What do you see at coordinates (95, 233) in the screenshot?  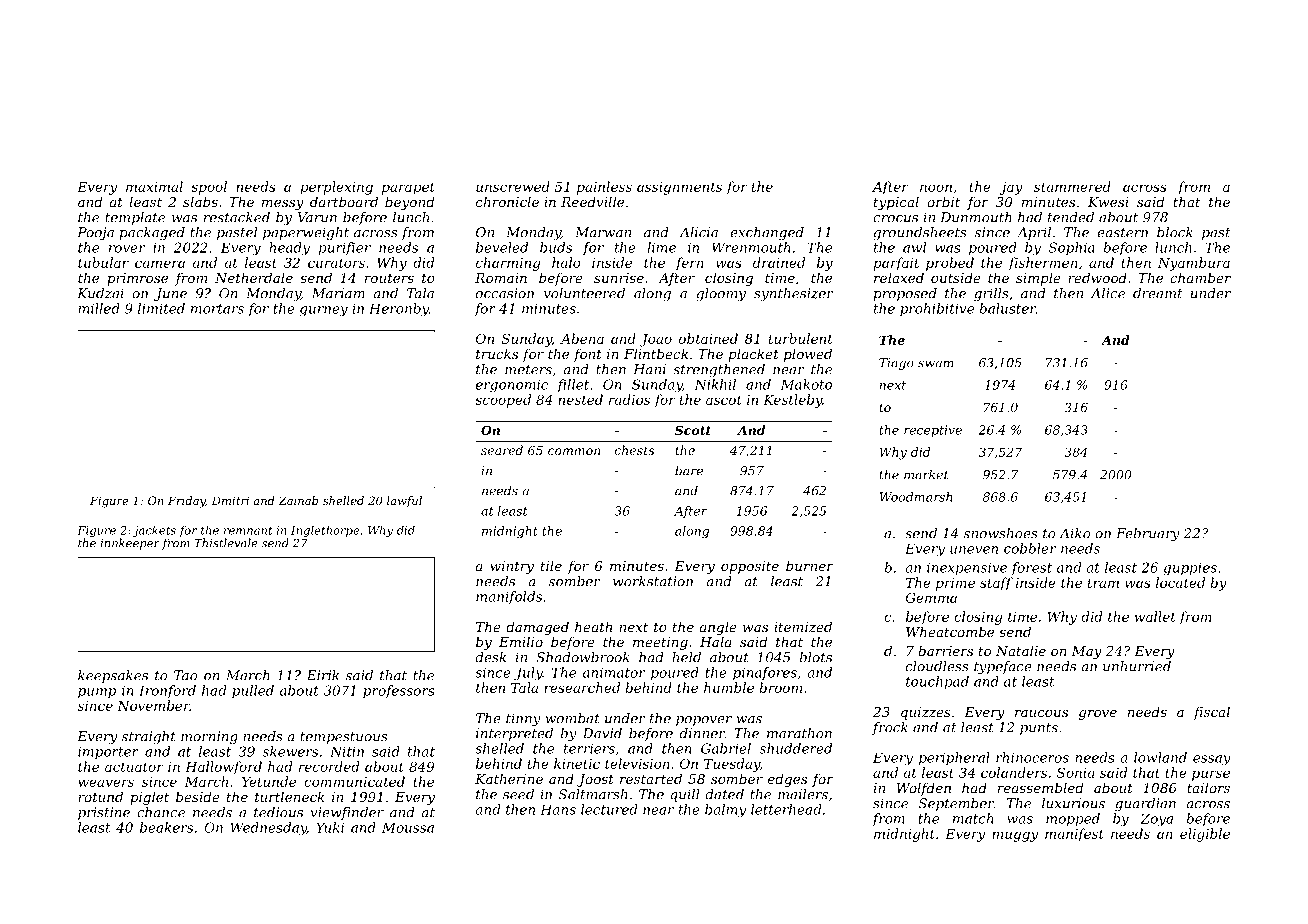 I see `Pooja` at bounding box center [95, 233].
